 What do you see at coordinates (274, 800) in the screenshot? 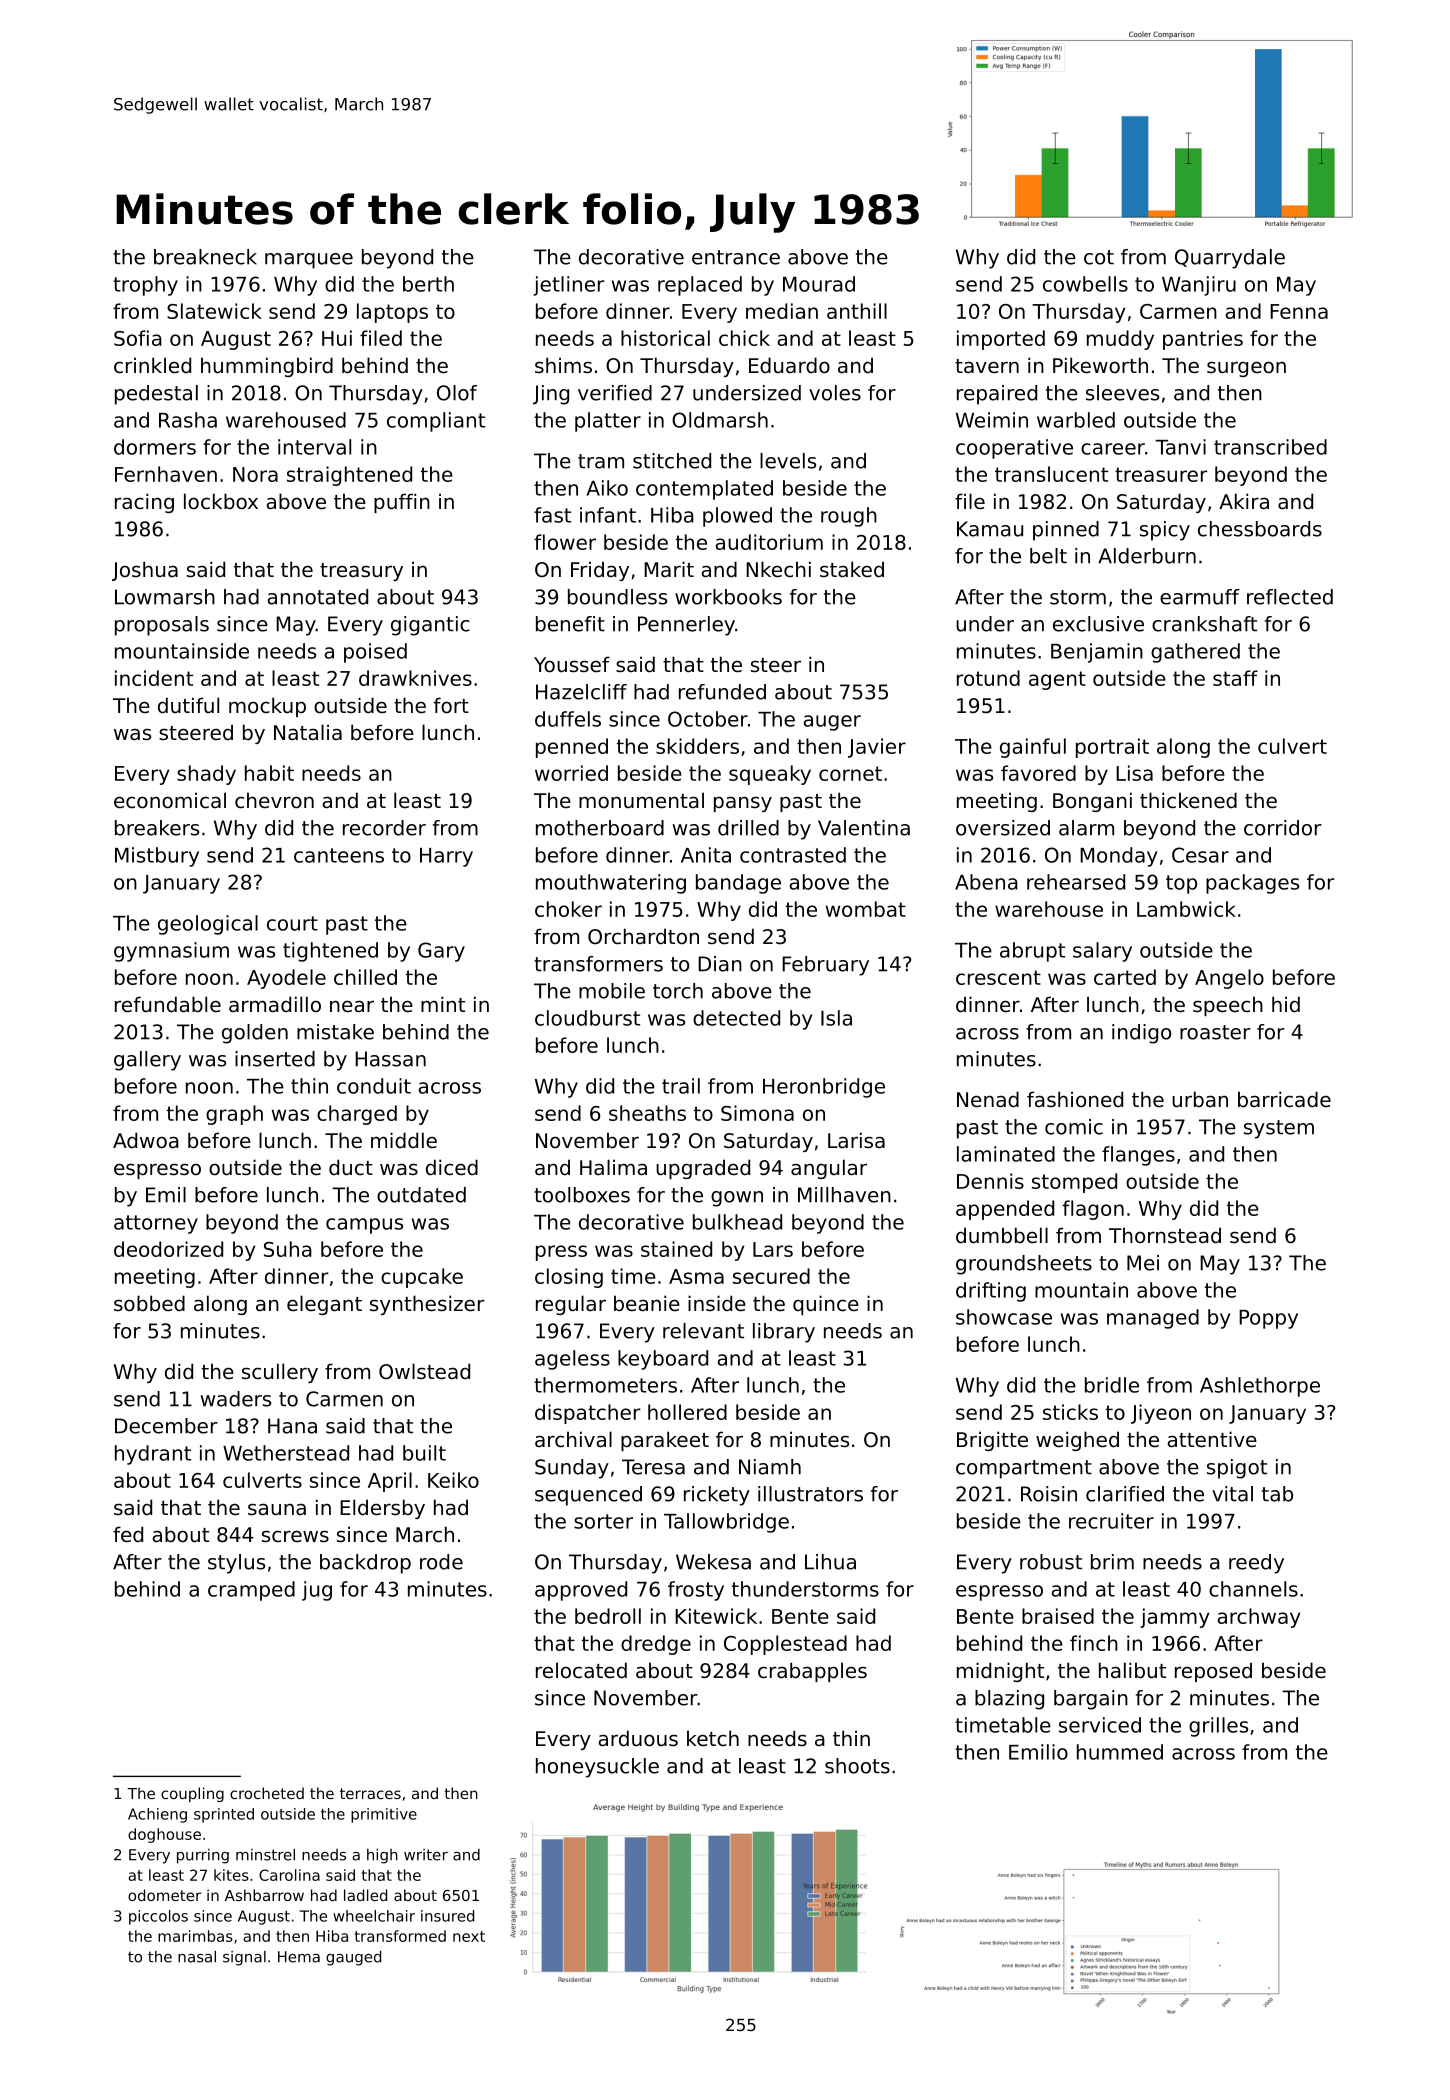
I see `chevron` at bounding box center [274, 800].
